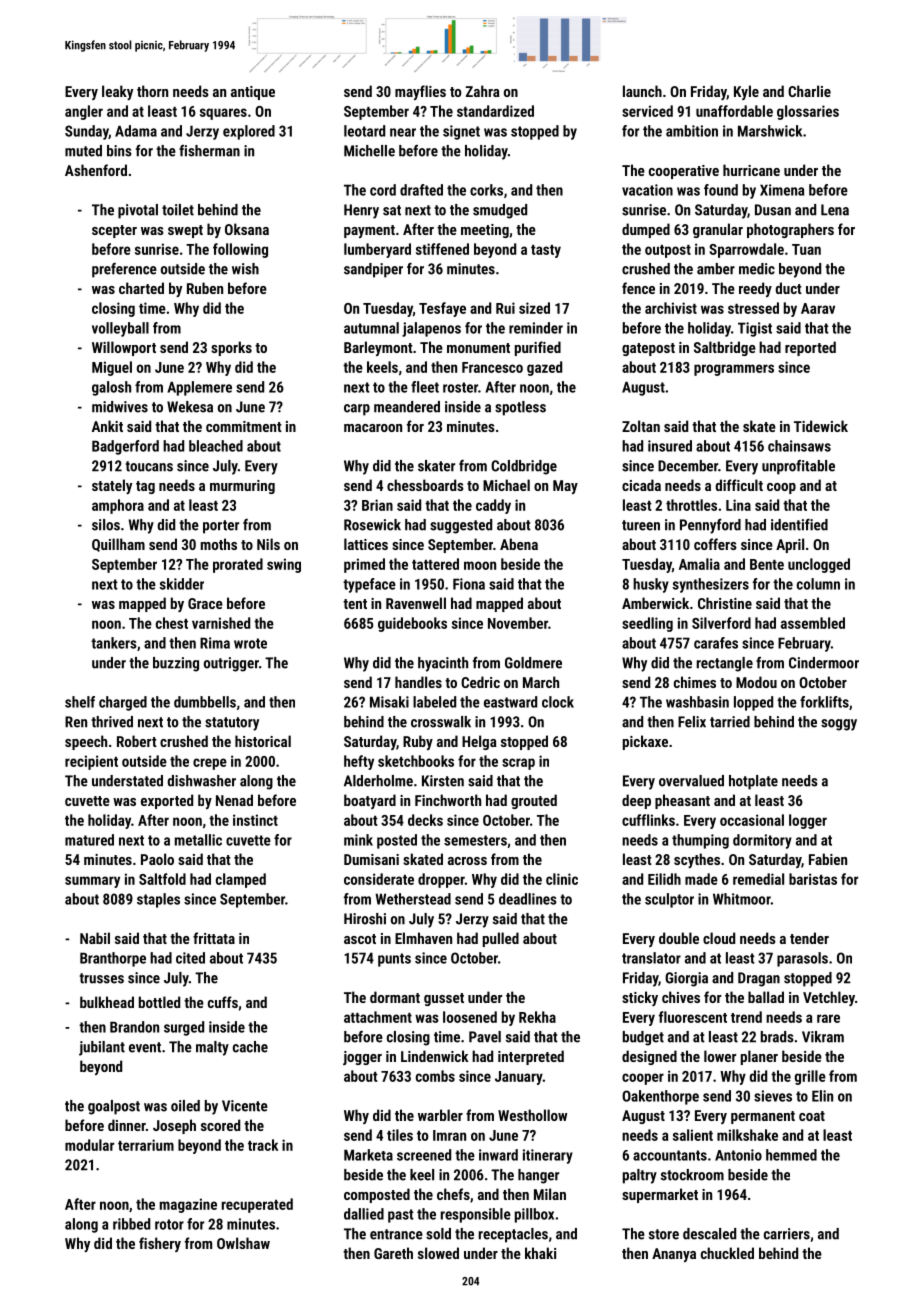 This screenshot has width=924, height=1308. I want to click on leaky, so click(117, 92).
